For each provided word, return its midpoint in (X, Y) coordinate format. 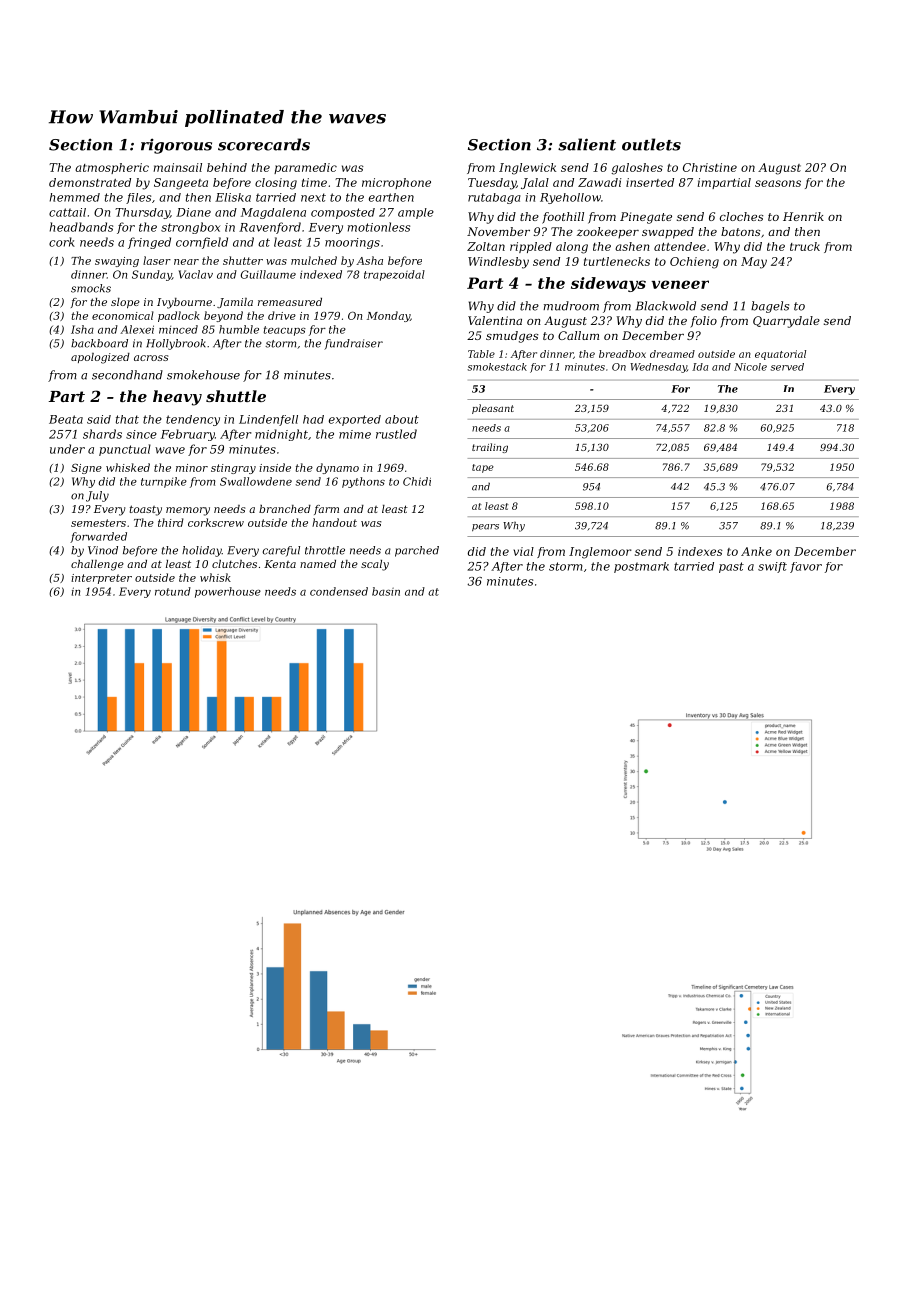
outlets (651, 144)
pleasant (493, 409)
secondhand (127, 375)
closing (276, 184)
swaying (117, 262)
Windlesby (498, 263)
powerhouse (228, 592)
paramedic (305, 168)
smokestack (497, 367)
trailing (490, 448)
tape (483, 468)
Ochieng (694, 263)
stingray (233, 469)
